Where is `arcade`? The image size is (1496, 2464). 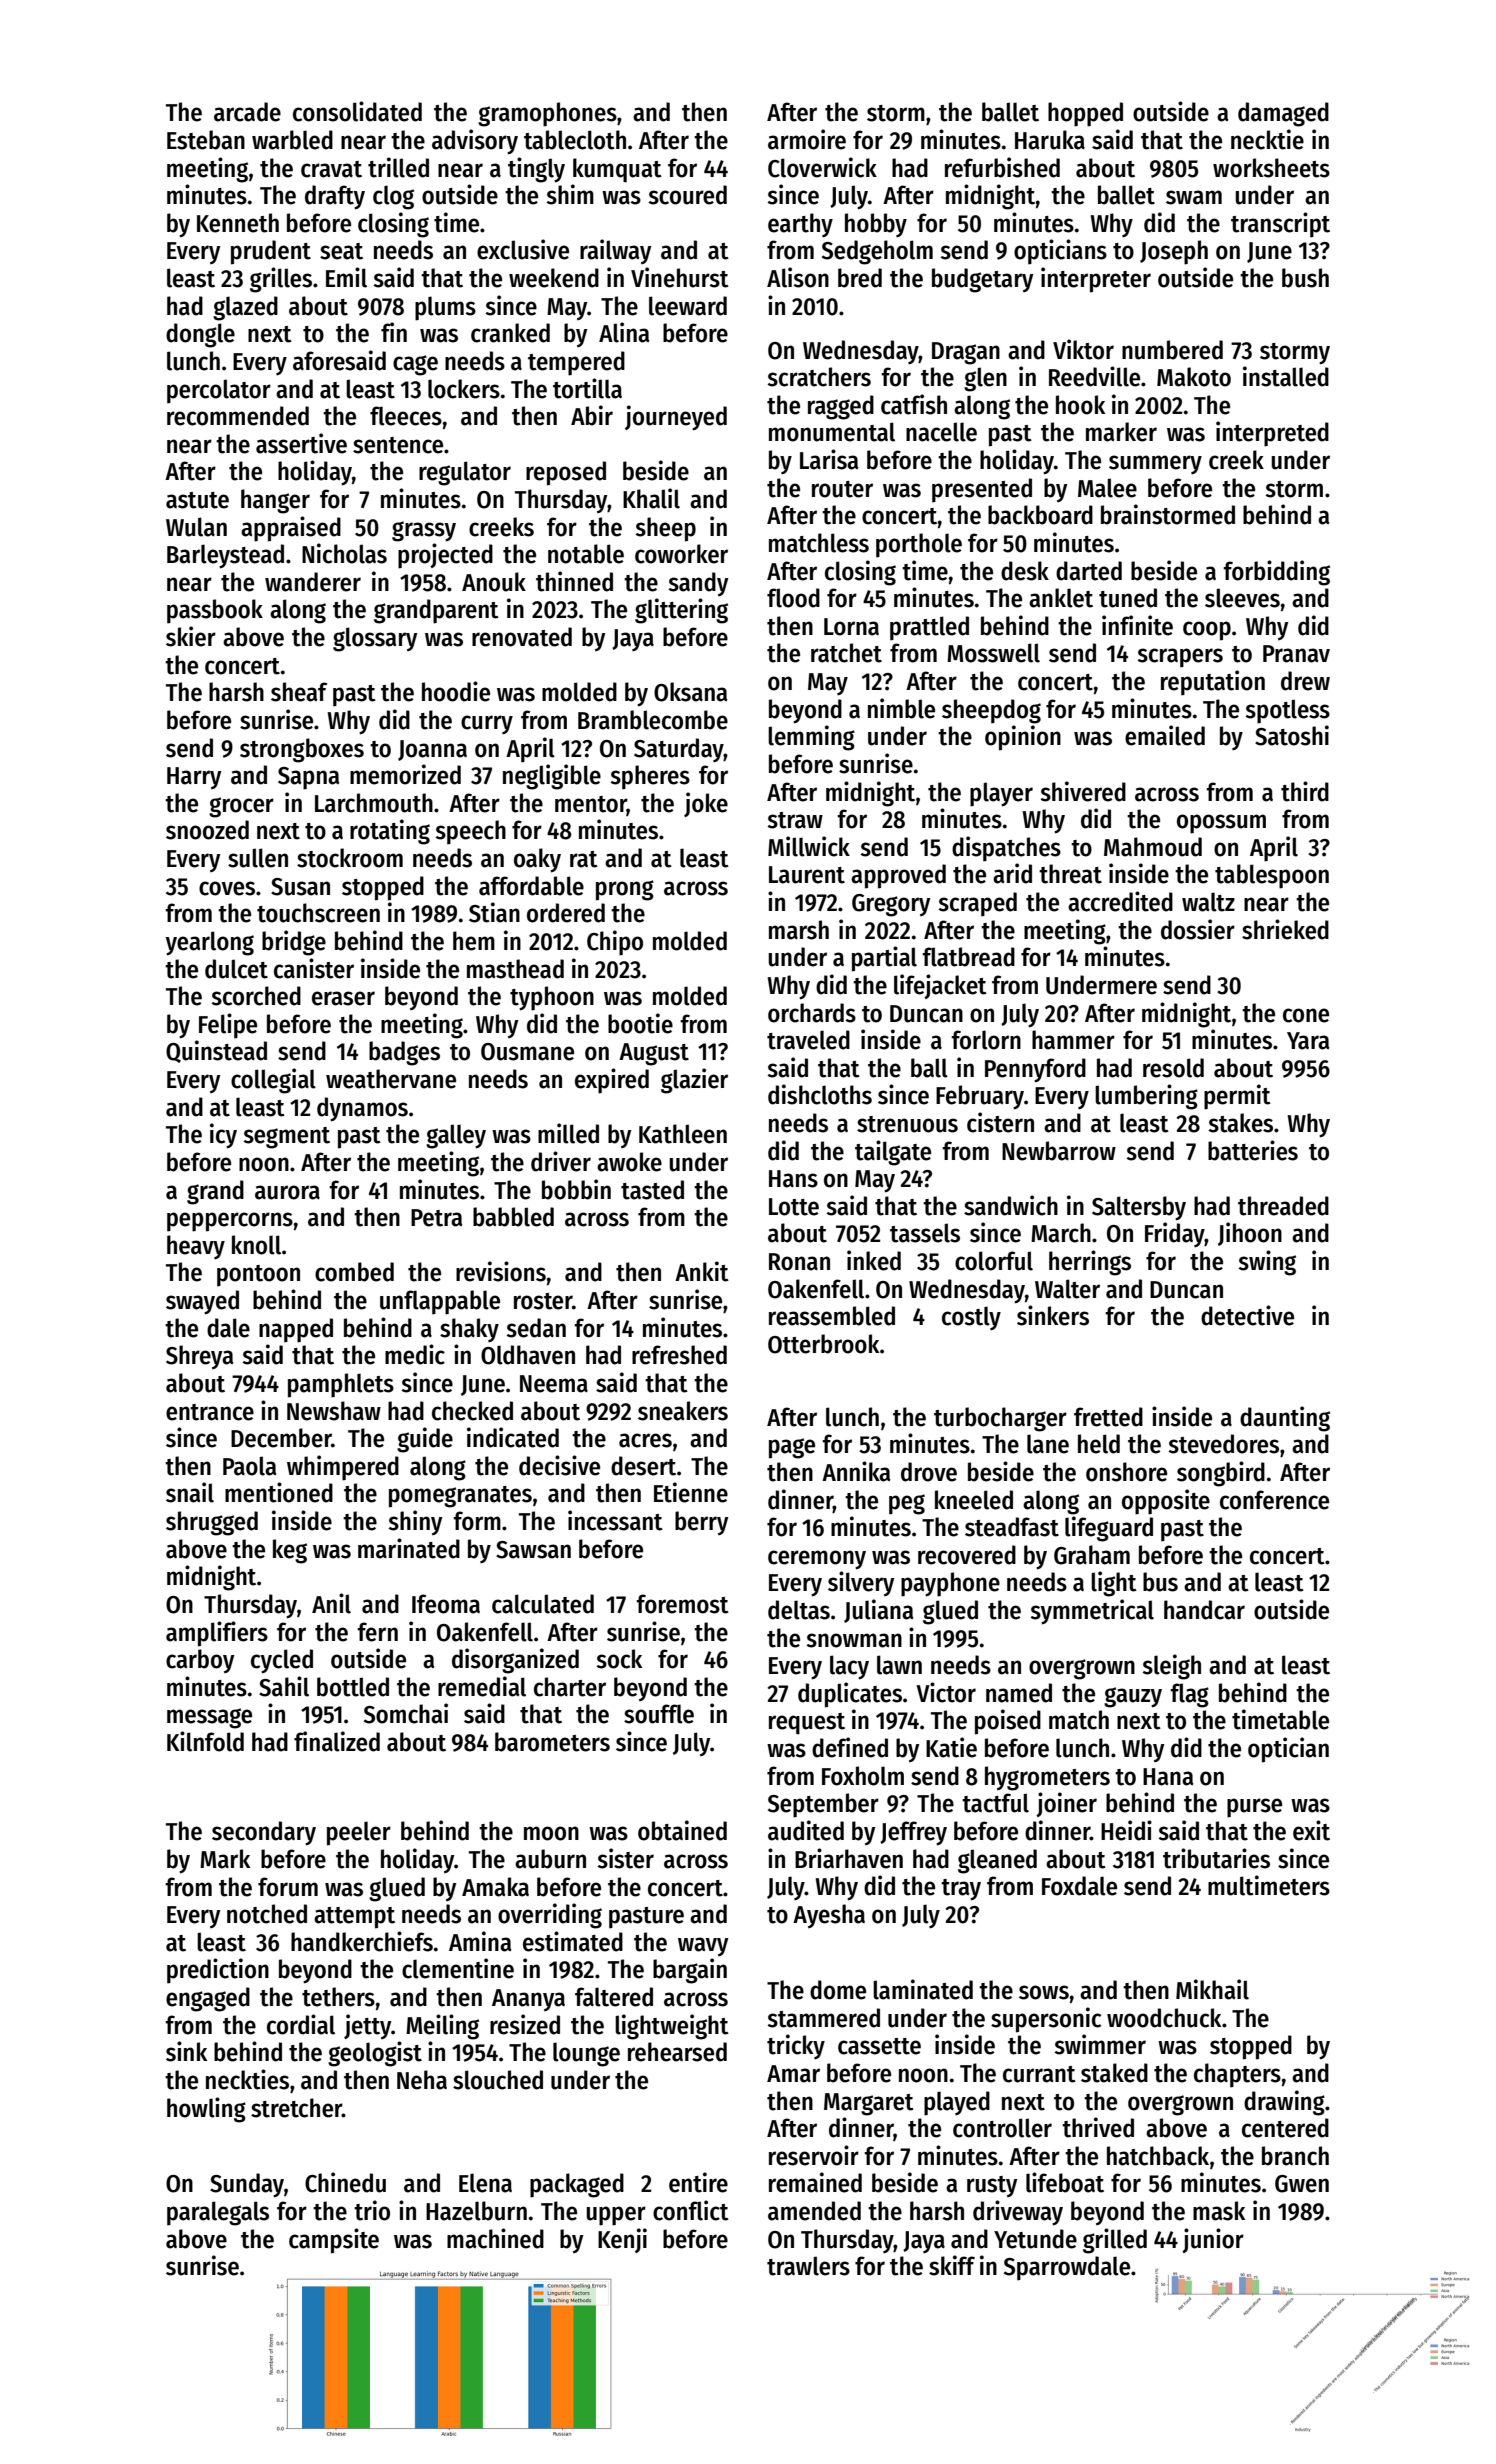 arcade is located at coordinates (247, 112).
